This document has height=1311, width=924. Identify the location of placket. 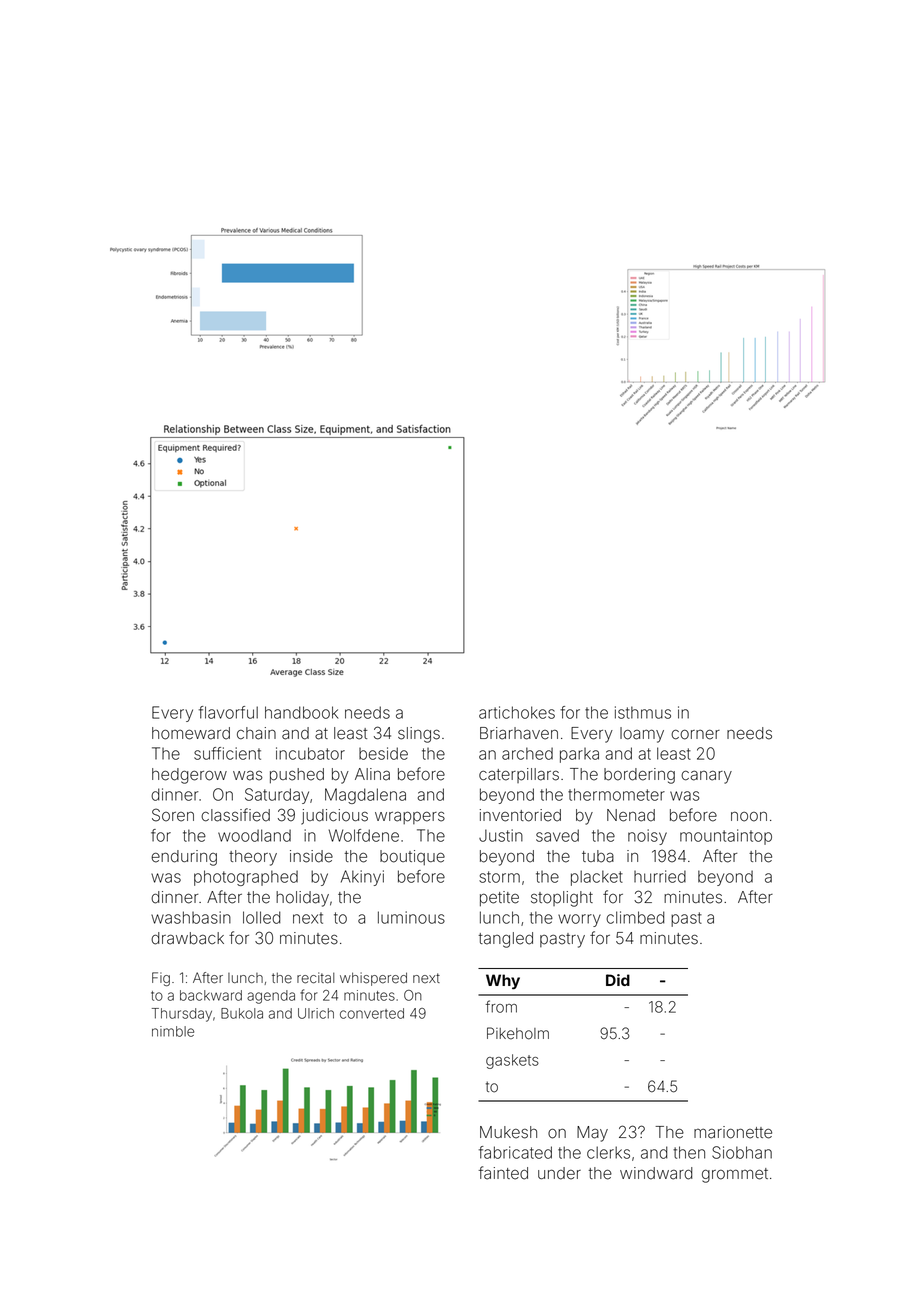
(597, 878).
